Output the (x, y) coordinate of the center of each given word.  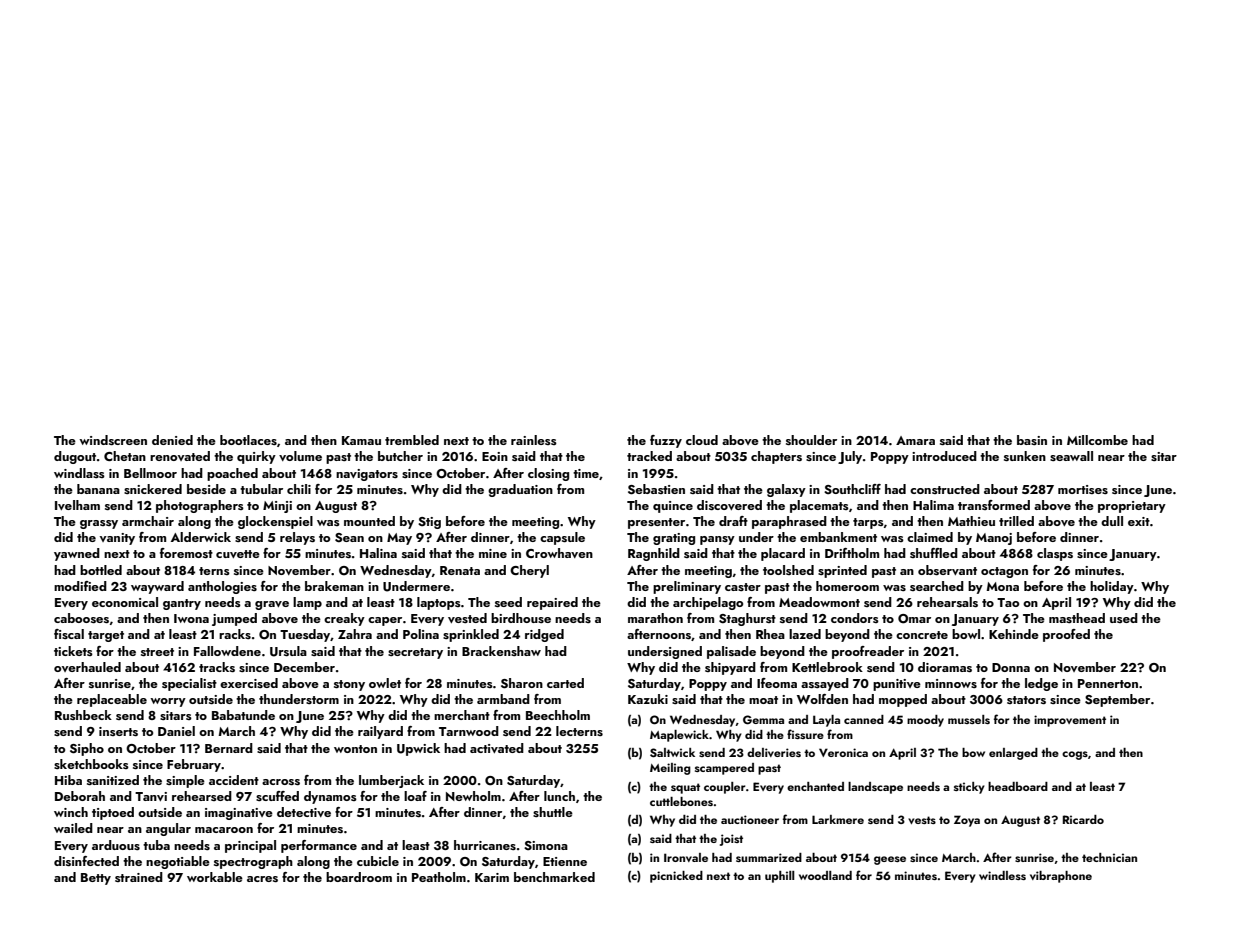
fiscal (69, 634)
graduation (520, 490)
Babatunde (243, 715)
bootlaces (248, 440)
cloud (702, 440)
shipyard (730, 668)
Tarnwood (469, 731)
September (1117, 700)
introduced (944, 456)
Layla (826, 721)
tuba (156, 845)
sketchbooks (91, 764)
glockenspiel (275, 522)
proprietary (1132, 507)
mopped (903, 700)
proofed (1066, 635)
